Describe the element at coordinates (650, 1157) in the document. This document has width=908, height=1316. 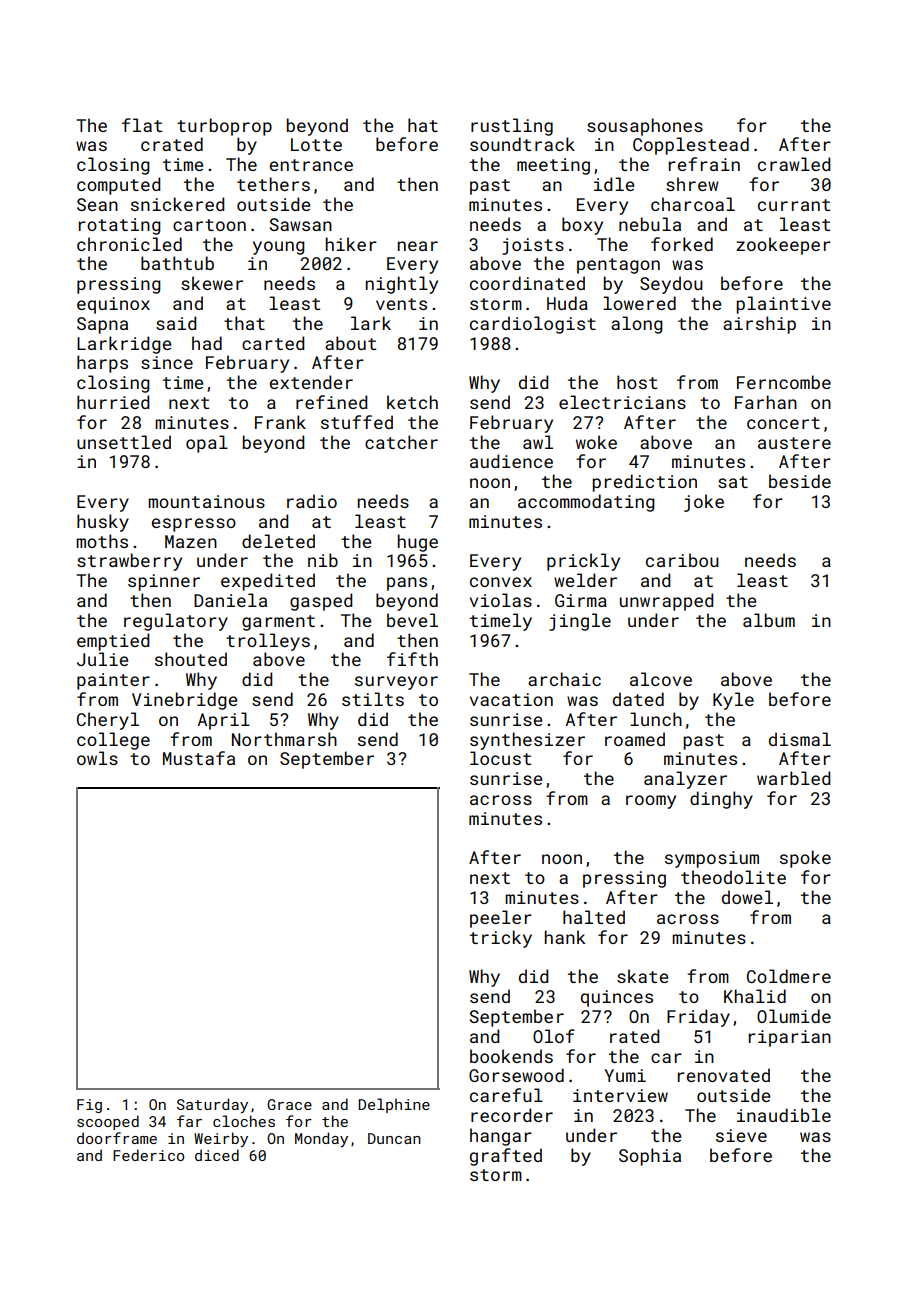
I see `Sophia` at that location.
